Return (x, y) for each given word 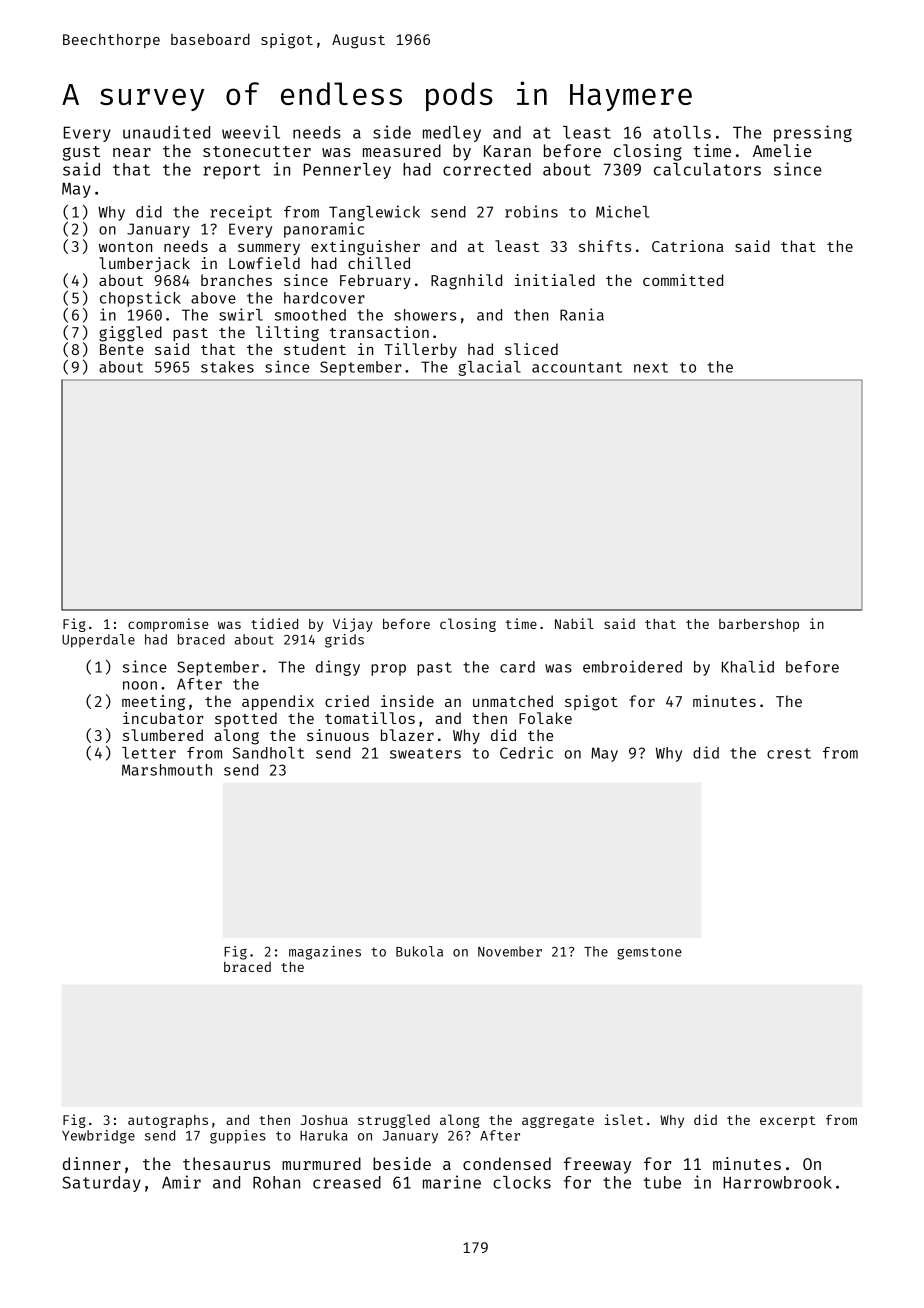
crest (789, 753)
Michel (623, 211)
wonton (125, 247)
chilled (379, 263)
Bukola (419, 951)
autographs (168, 1121)
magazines (325, 953)
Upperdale (98, 641)
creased (347, 1182)
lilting (287, 334)
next (651, 367)
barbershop (759, 625)
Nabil (574, 623)
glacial (490, 368)
